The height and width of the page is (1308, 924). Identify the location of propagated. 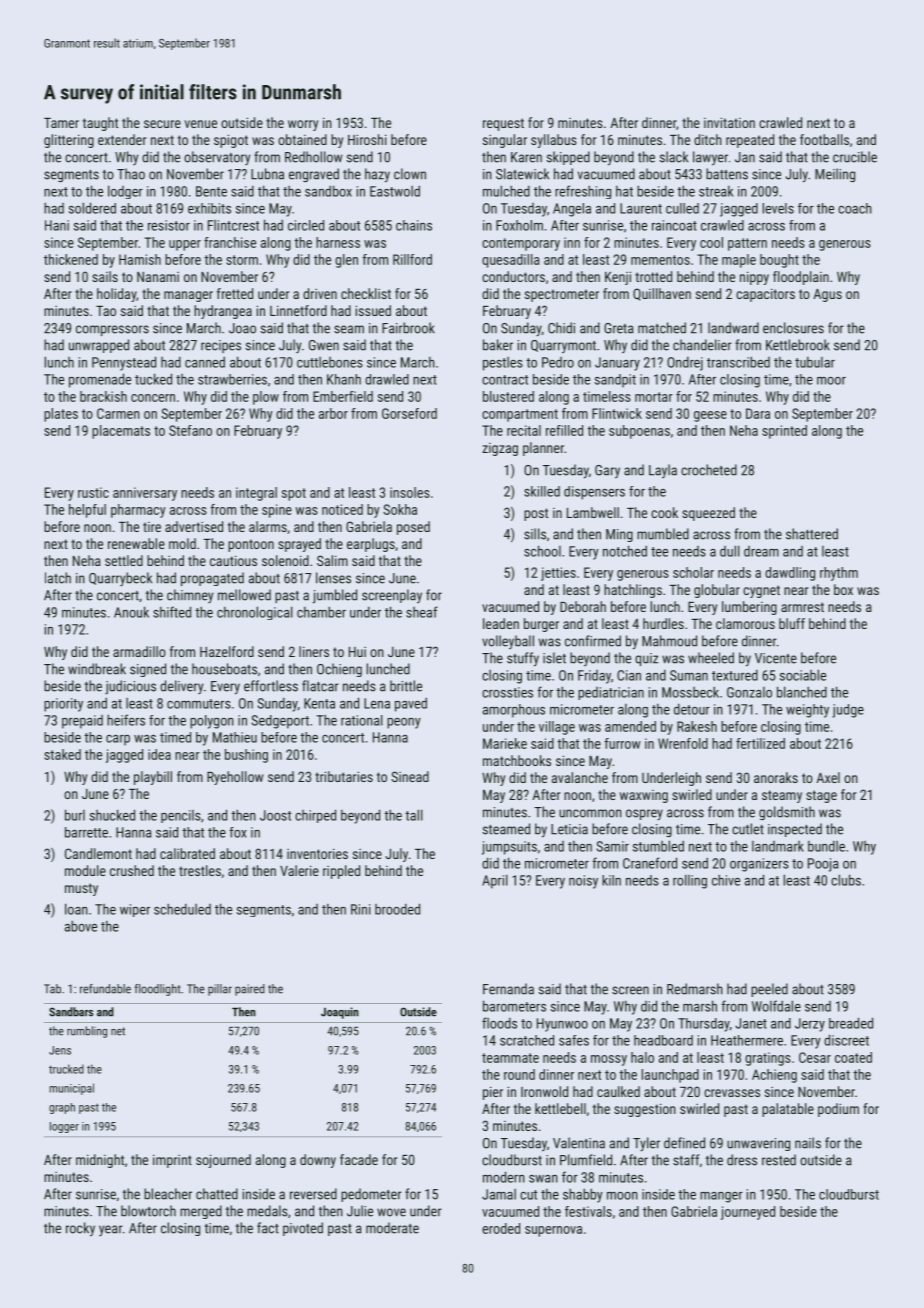
(212, 579).
